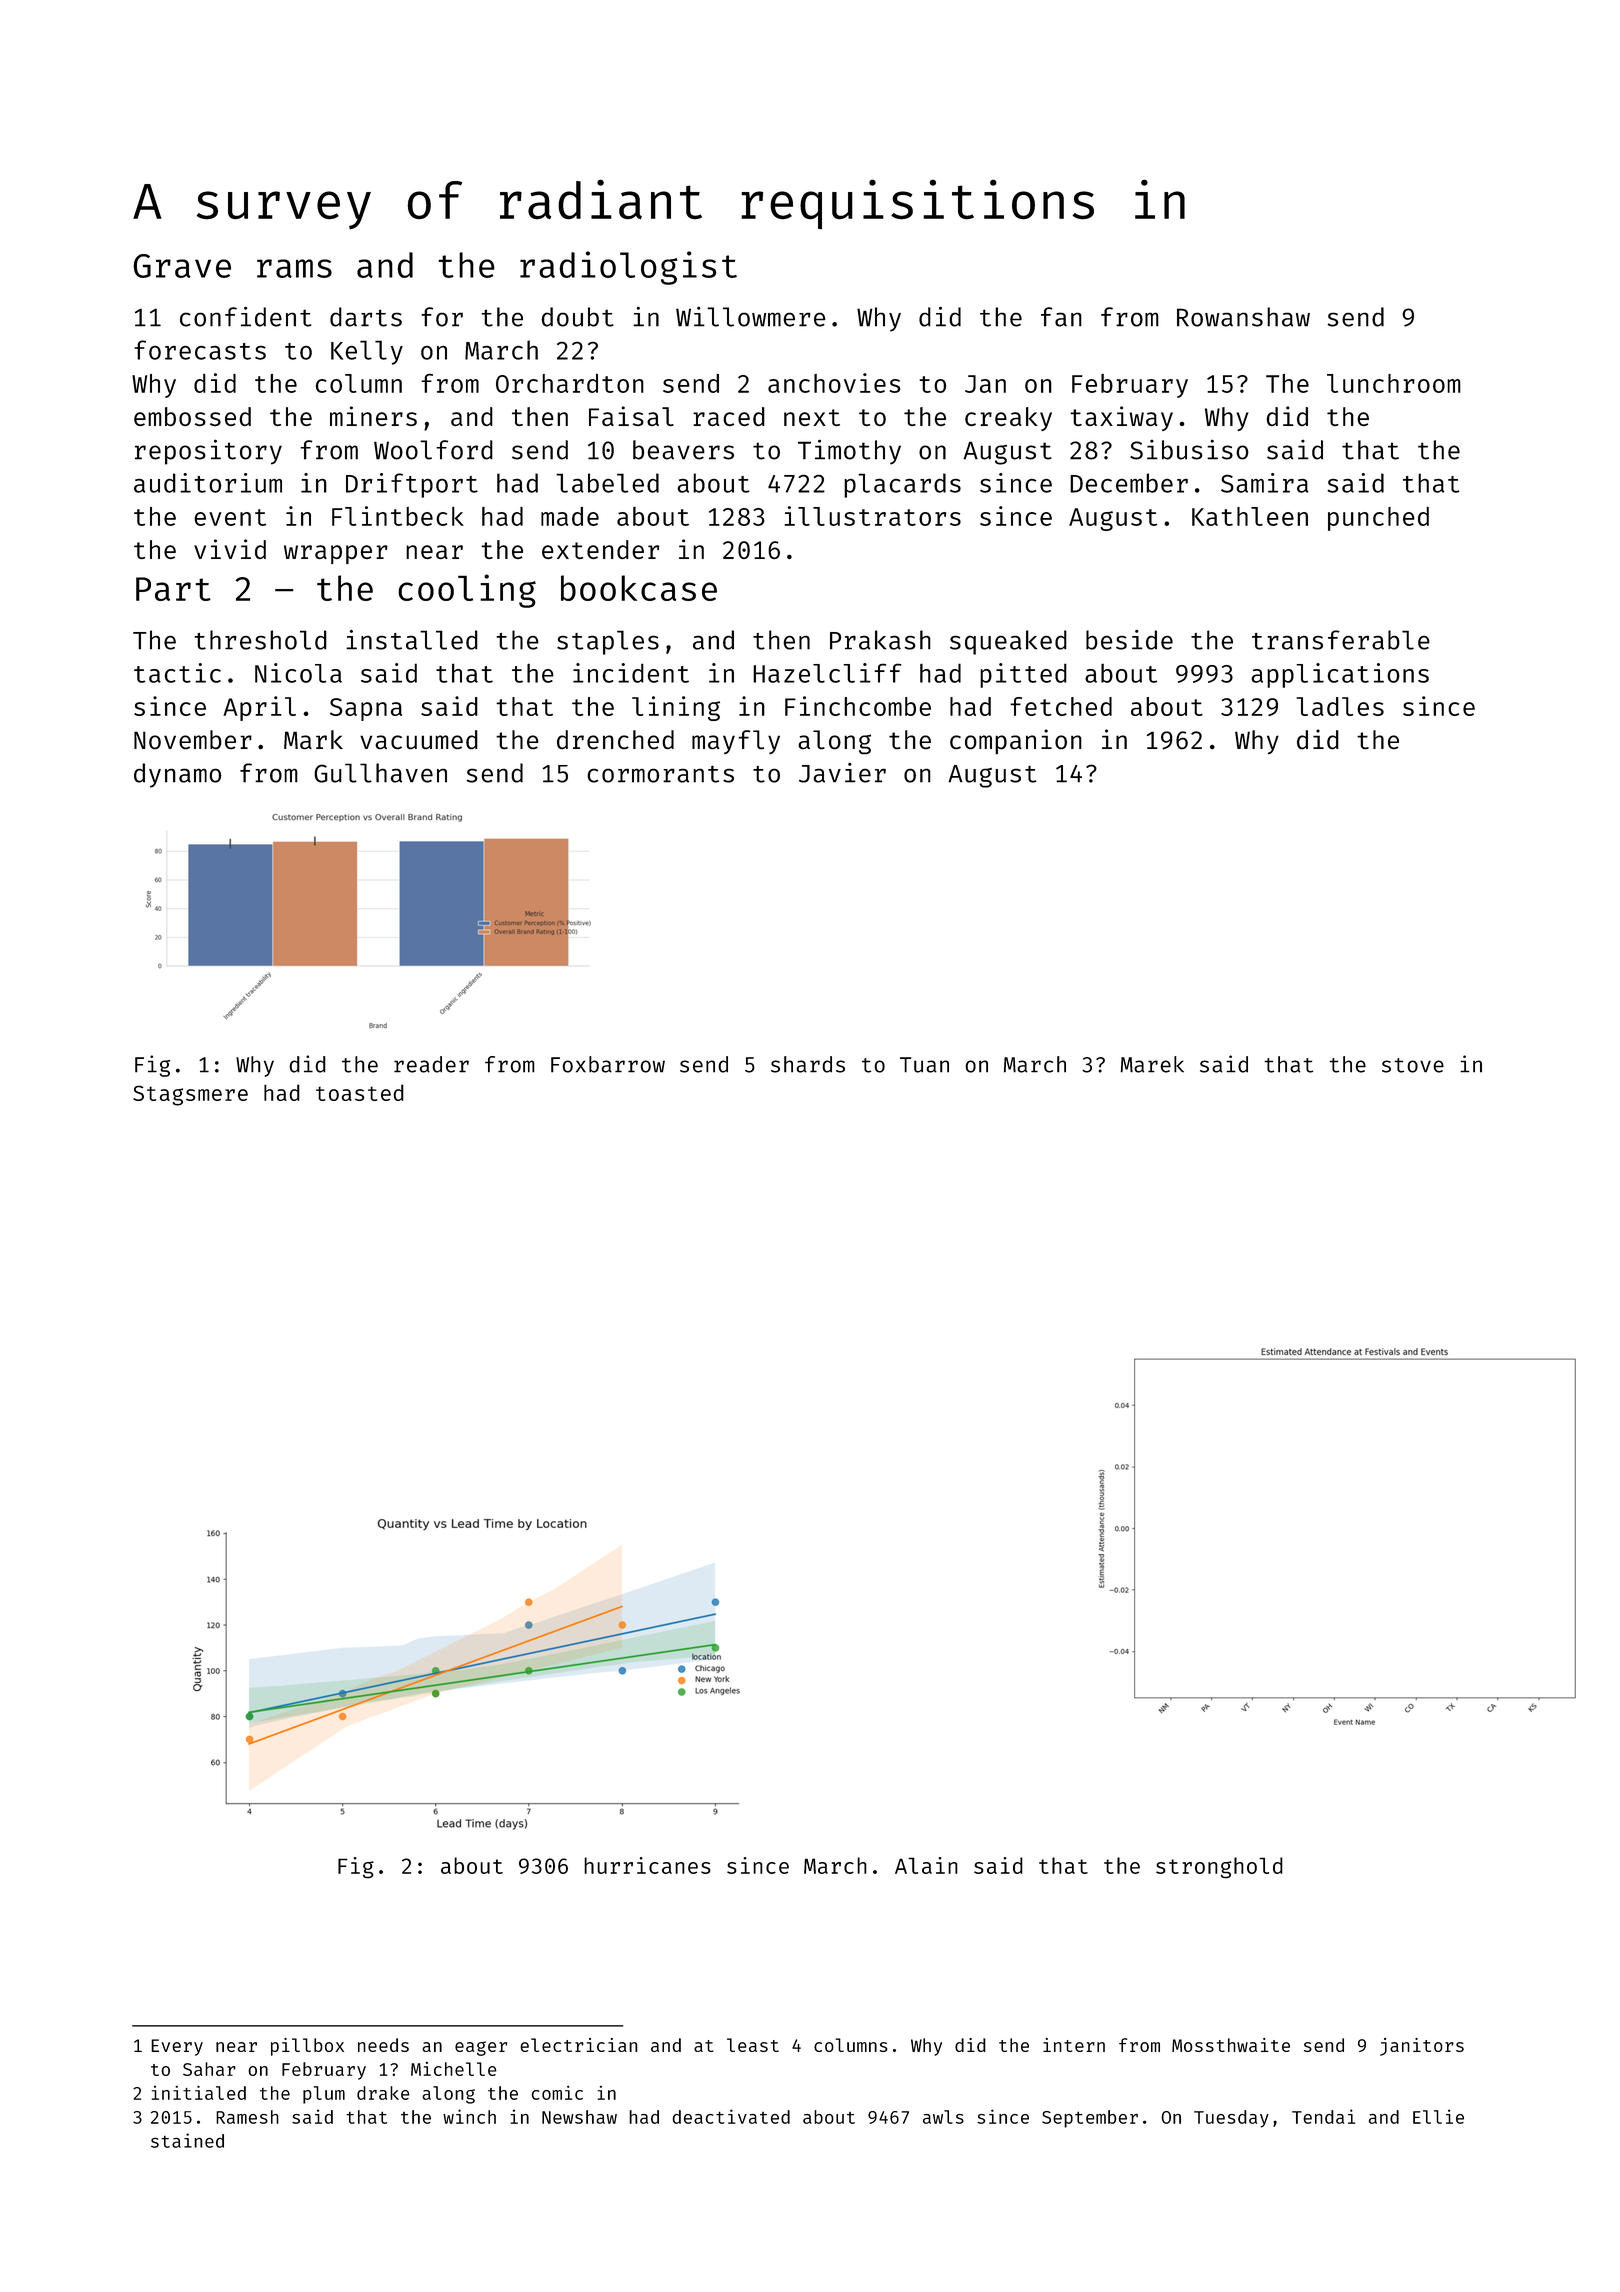 This page has height=2292, width=1620. What do you see at coordinates (608, 1064) in the page?
I see `Foxbarrow` at bounding box center [608, 1064].
